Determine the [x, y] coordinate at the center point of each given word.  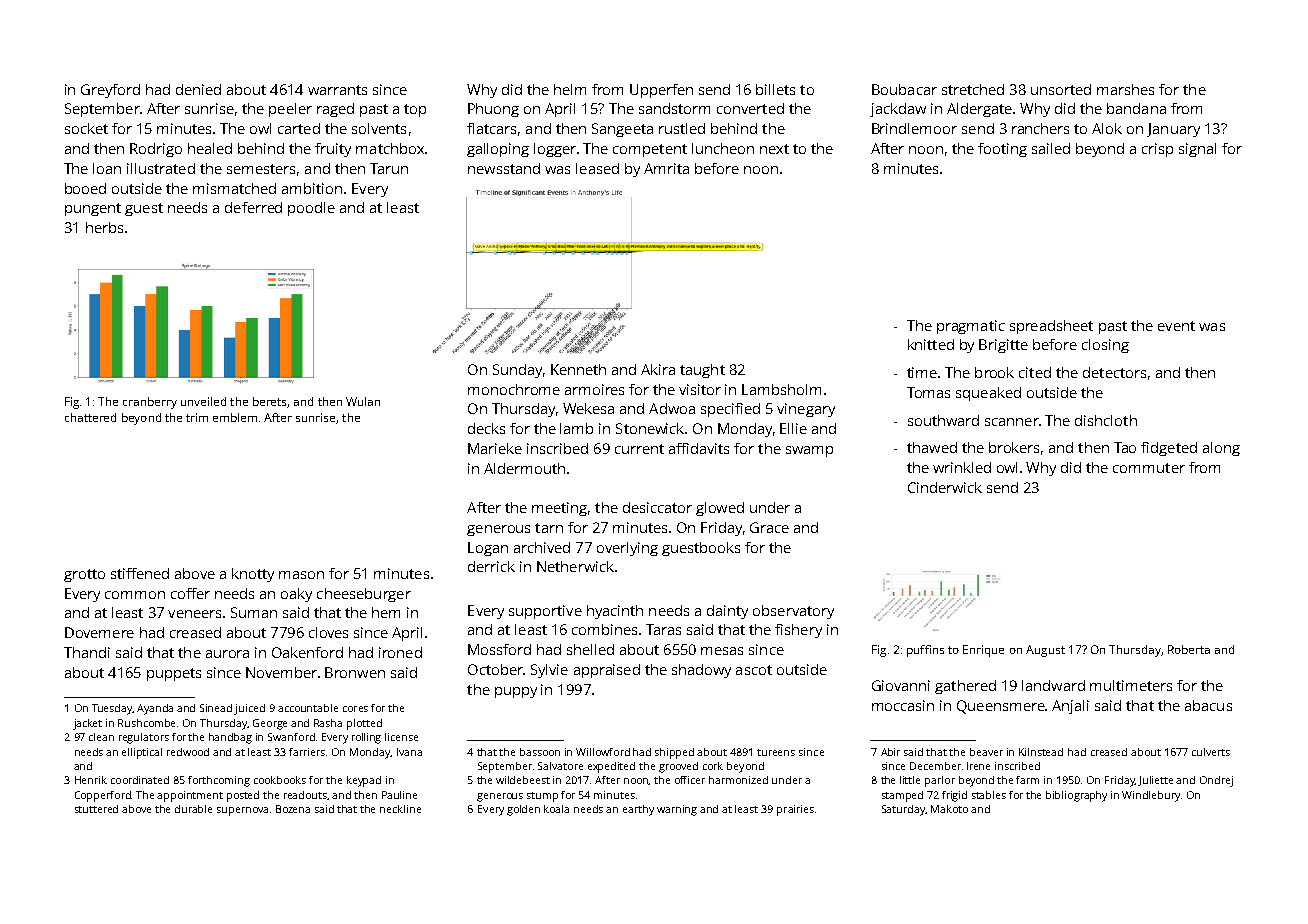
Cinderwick [945, 487]
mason [301, 575]
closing [1105, 346]
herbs [104, 227]
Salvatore [560, 766]
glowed [720, 509]
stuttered [96, 809]
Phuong [493, 110]
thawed [932, 447]
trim [197, 417]
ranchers [1040, 128]
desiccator [657, 507]
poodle [311, 209]
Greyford [110, 91]
